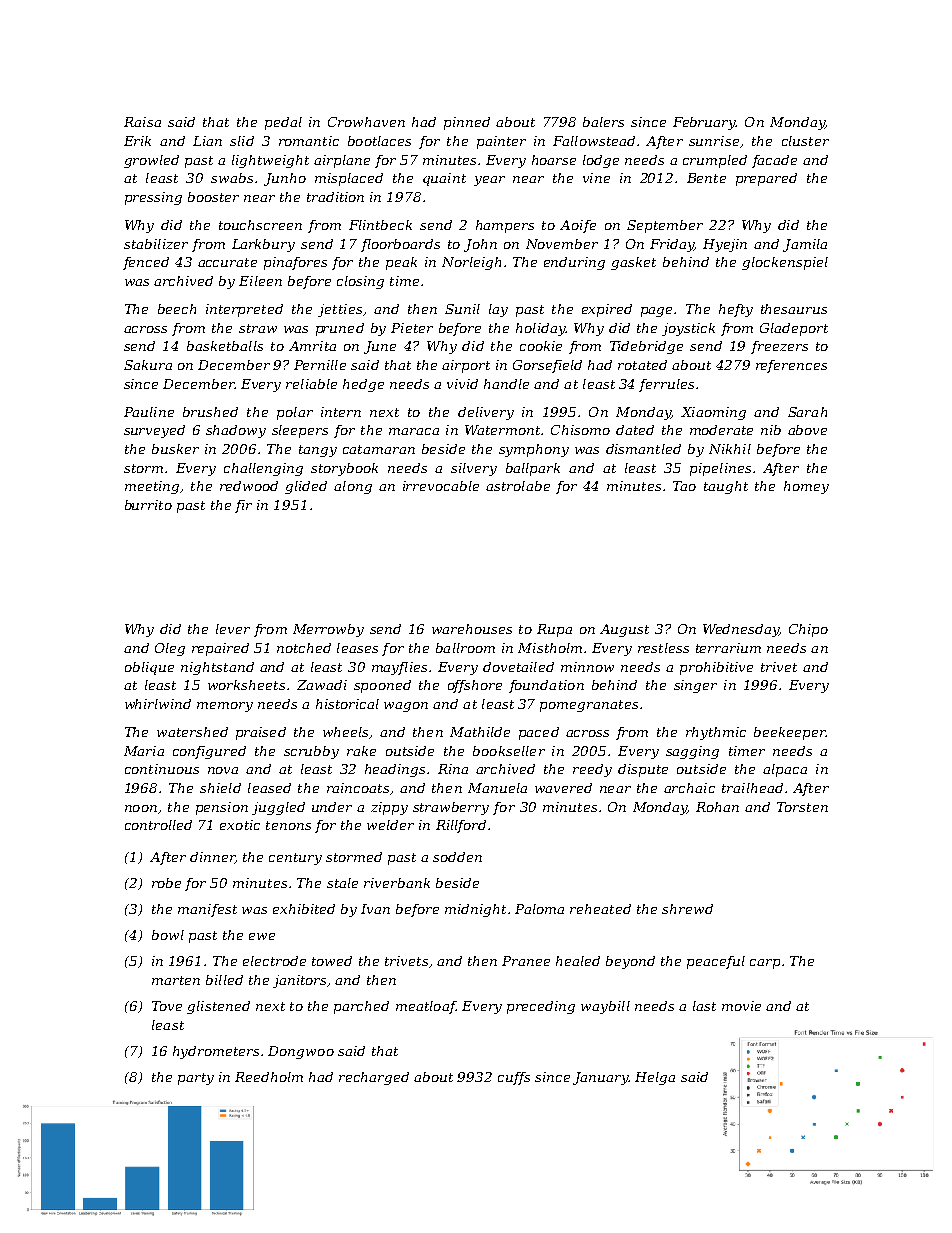  I want to click on Bente, so click(706, 178).
